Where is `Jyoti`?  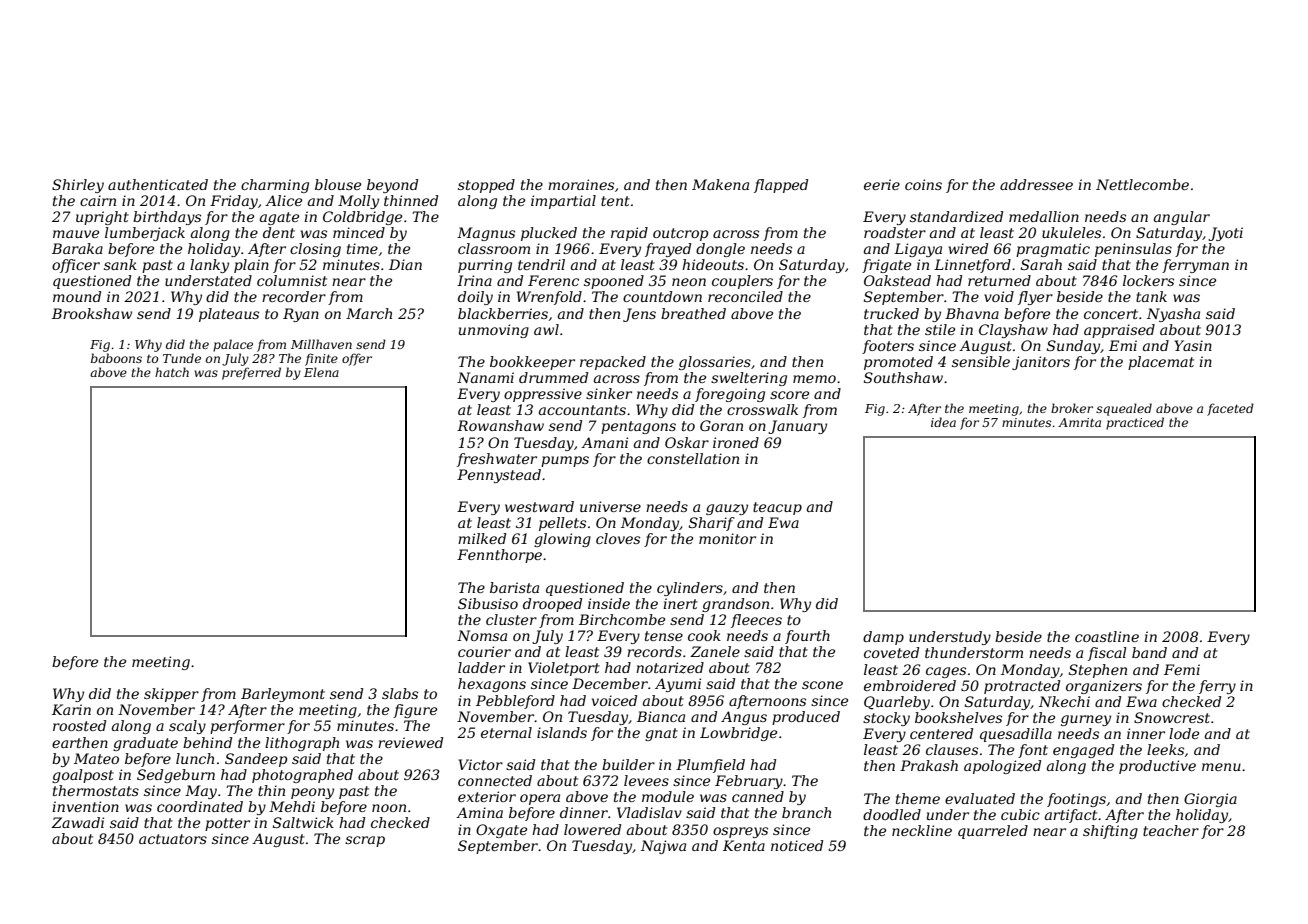 Jyoti is located at coordinates (1225, 234).
